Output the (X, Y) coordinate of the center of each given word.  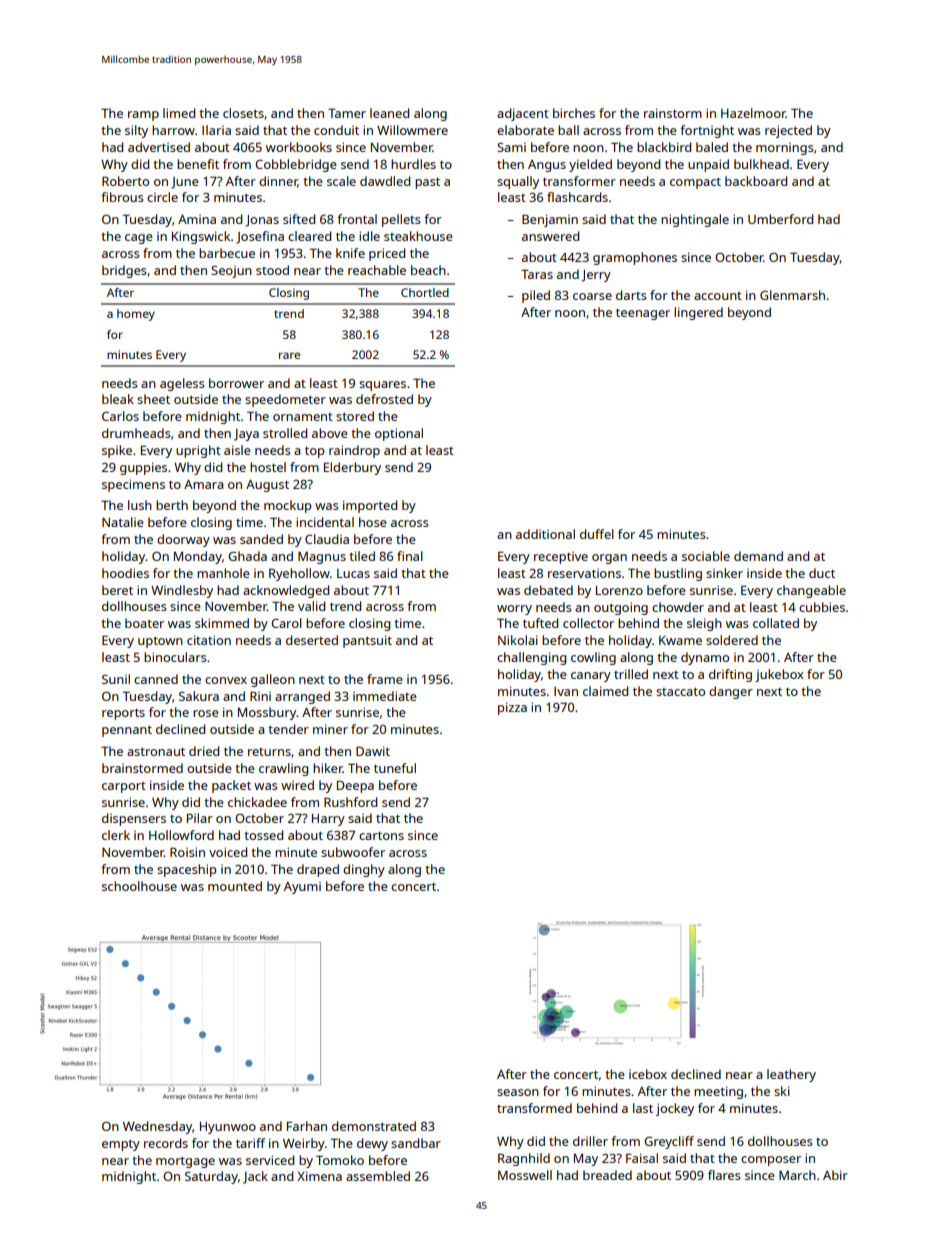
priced (387, 254)
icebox (648, 1074)
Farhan (307, 1126)
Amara (203, 484)
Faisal (642, 1158)
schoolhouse (139, 886)
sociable (706, 556)
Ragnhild (524, 1159)
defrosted (384, 399)
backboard (756, 181)
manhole (223, 573)
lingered (698, 313)
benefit (198, 164)
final (410, 556)
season (518, 1092)
